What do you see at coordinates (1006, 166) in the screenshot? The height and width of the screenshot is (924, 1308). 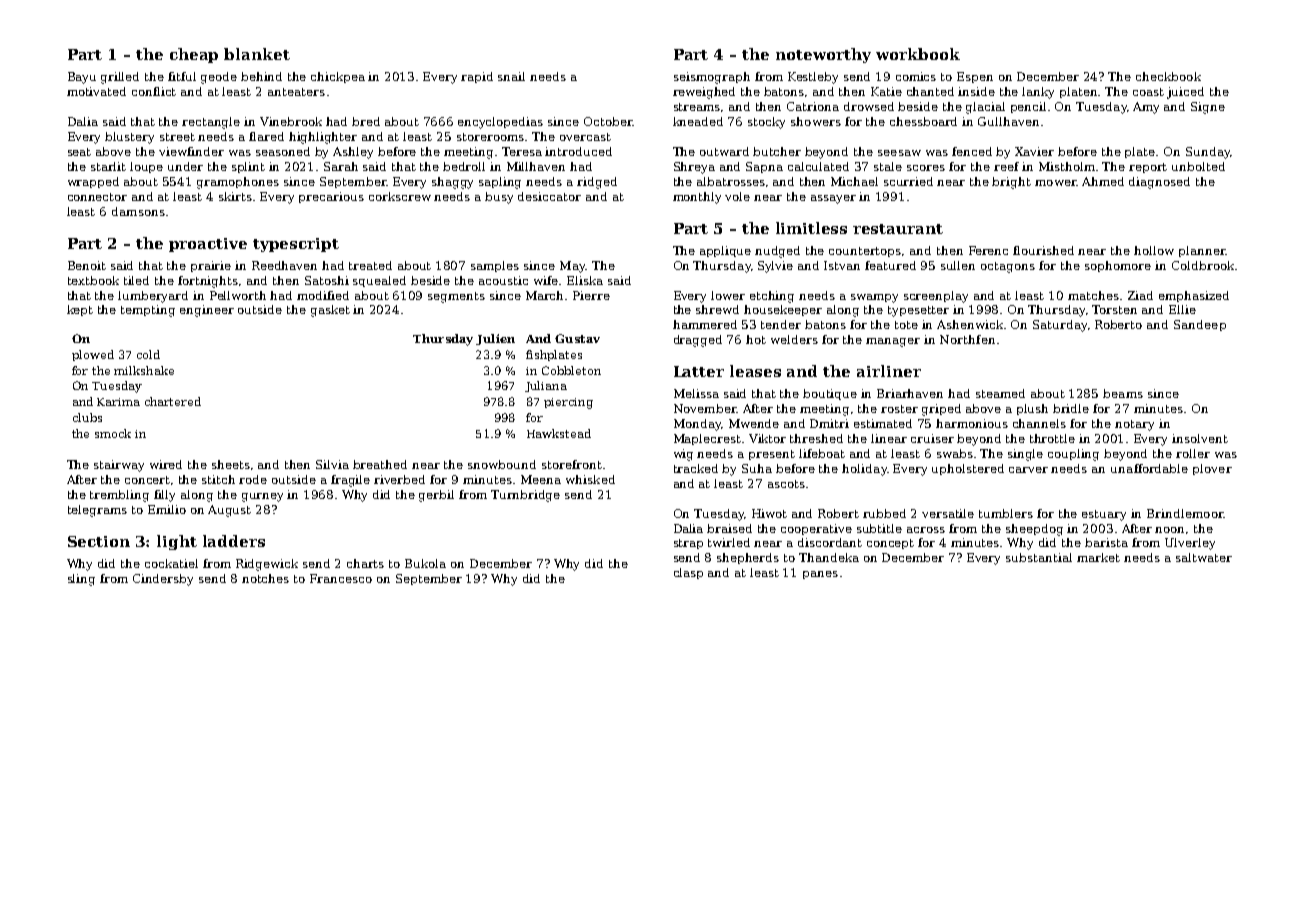 I see `reef` at bounding box center [1006, 166].
